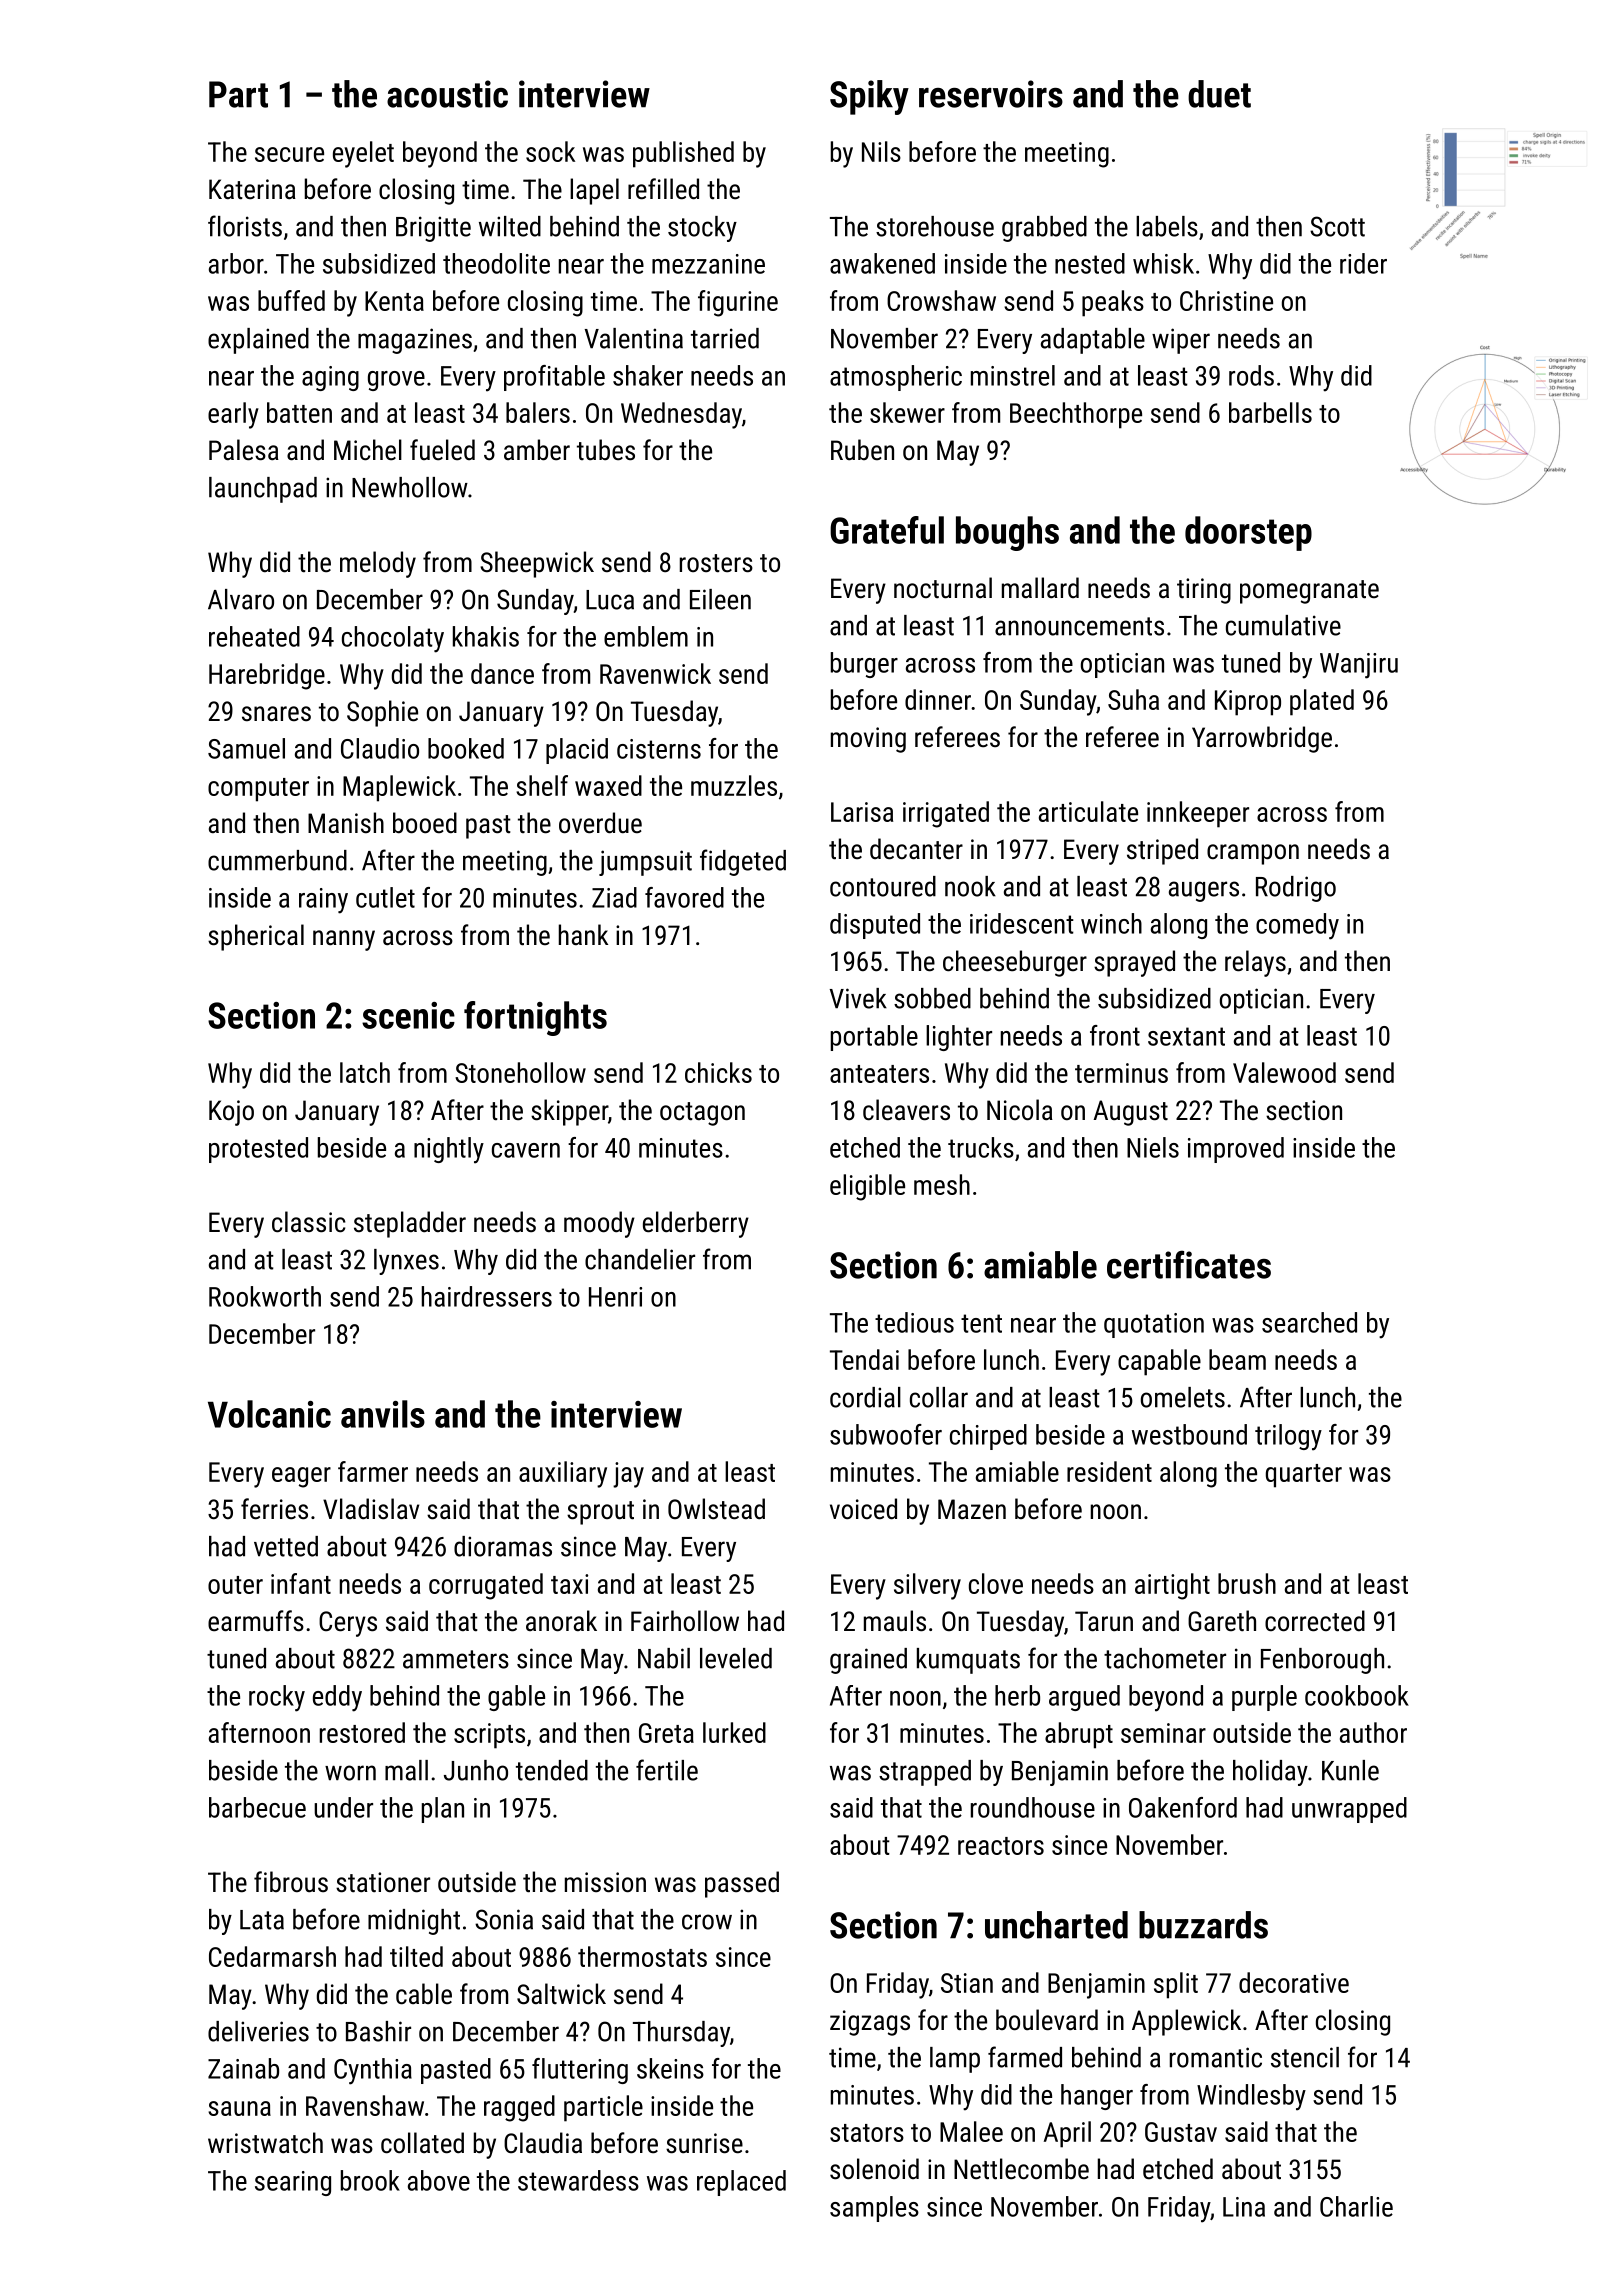 The width and height of the screenshot is (1620, 2292). I want to click on midnight, so click(414, 1922).
